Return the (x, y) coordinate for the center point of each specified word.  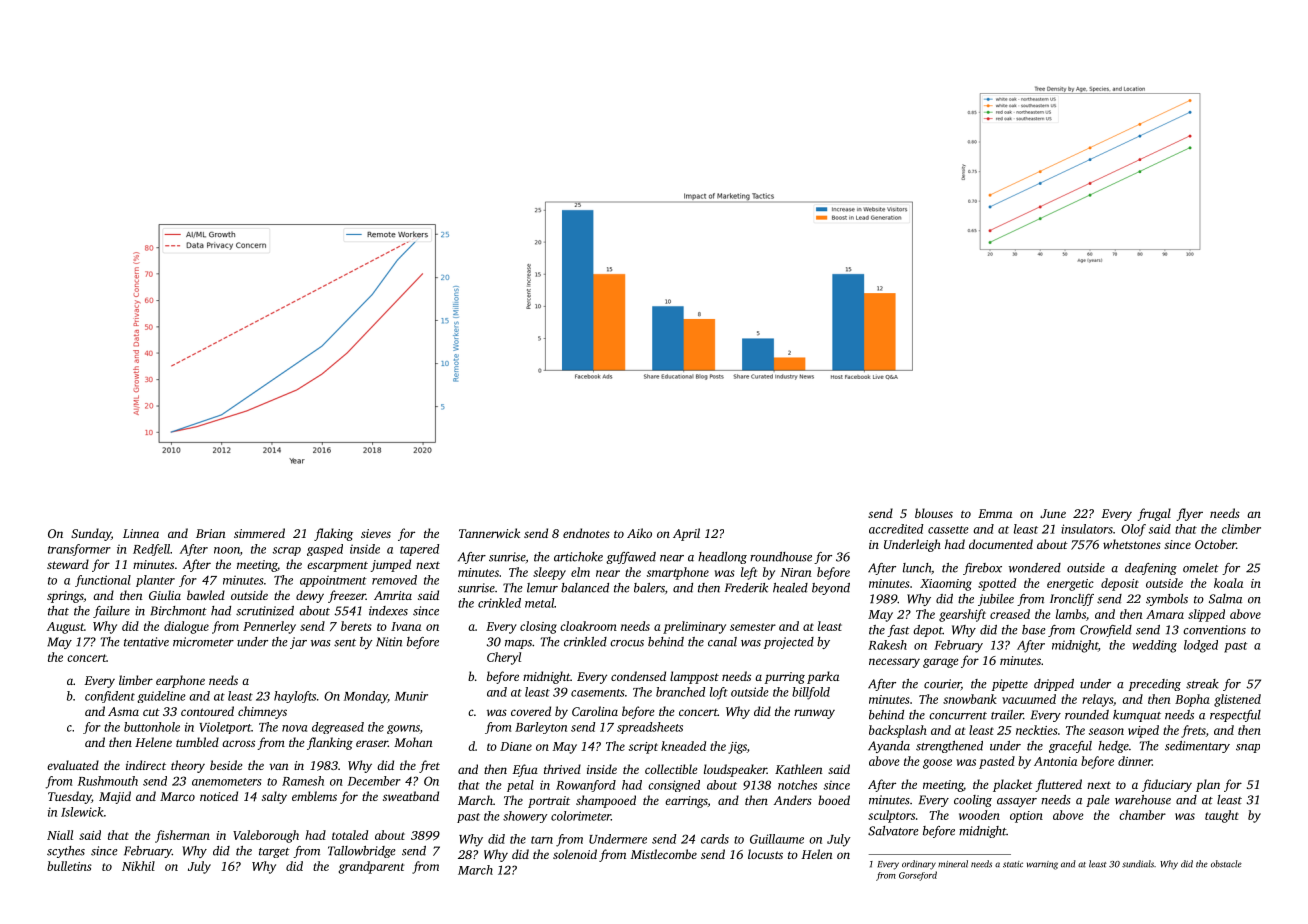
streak (1202, 684)
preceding (1155, 685)
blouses (934, 513)
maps (518, 644)
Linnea (141, 533)
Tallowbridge (362, 852)
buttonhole (152, 727)
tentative (146, 642)
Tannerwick (489, 533)
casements (597, 693)
